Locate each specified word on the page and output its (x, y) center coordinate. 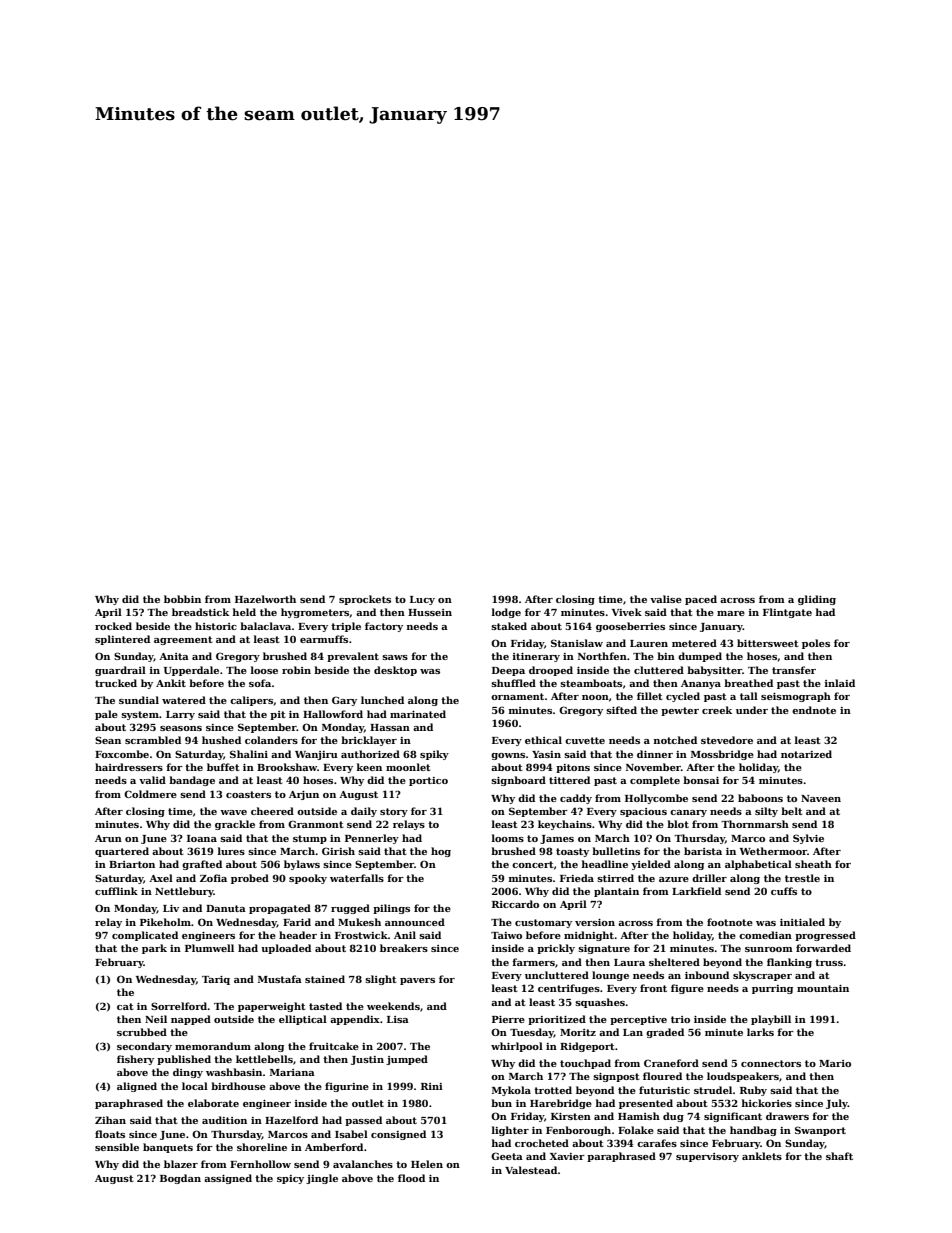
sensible (117, 1147)
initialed (802, 922)
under (752, 710)
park (154, 949)
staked (509, 626)
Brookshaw (287, 767)
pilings (391, 909)
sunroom (769, 949)
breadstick (200, 612)
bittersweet (768, 643)
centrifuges (569, 989)
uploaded (286, 949)
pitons (573, 768)
